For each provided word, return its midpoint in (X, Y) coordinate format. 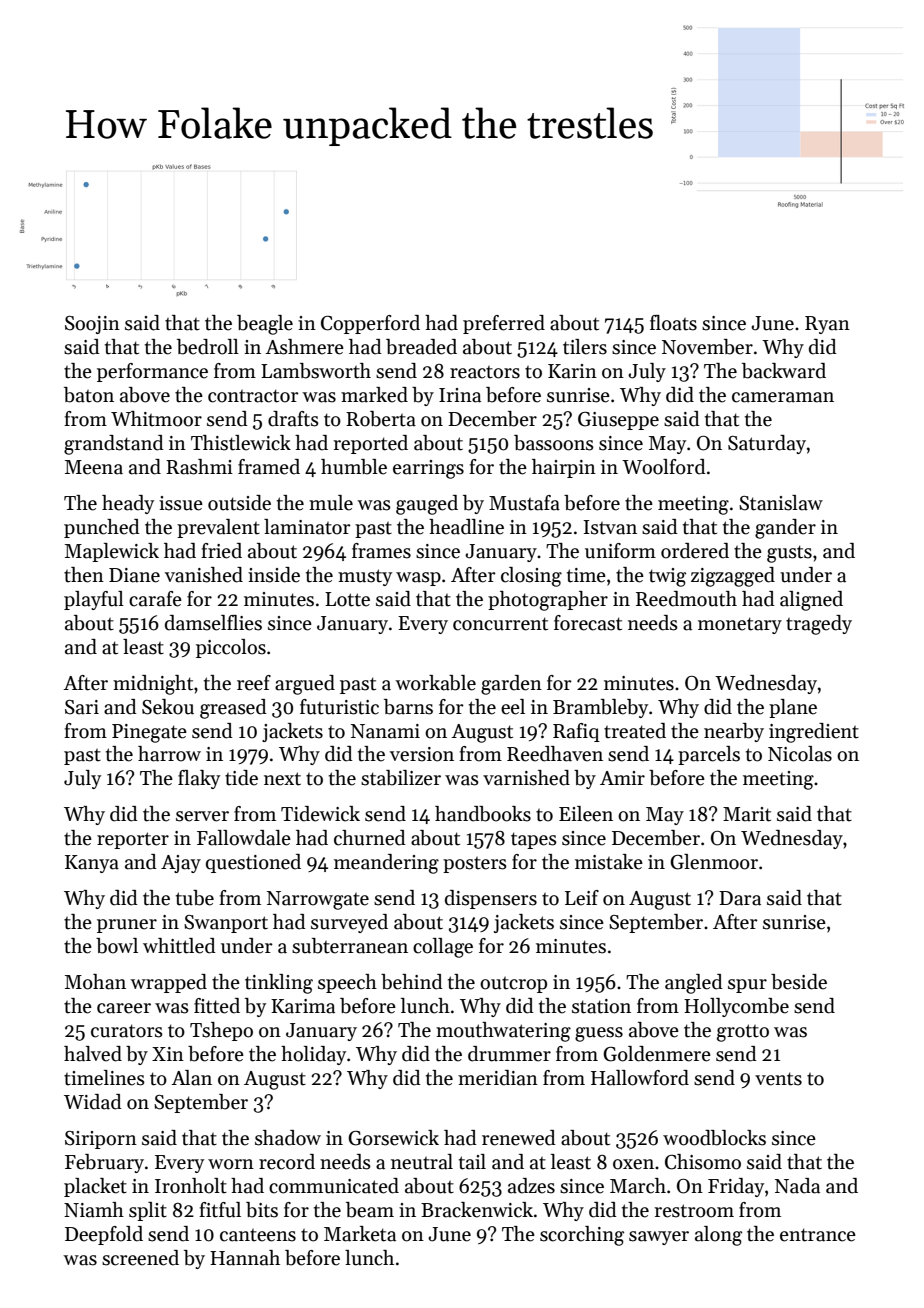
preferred (504, 324)
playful (94, 600)
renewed (519, 1138)
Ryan (827, 325)
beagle (265, 325)
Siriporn (101, 1140)
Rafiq (576, 732)
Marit (747, 814)
